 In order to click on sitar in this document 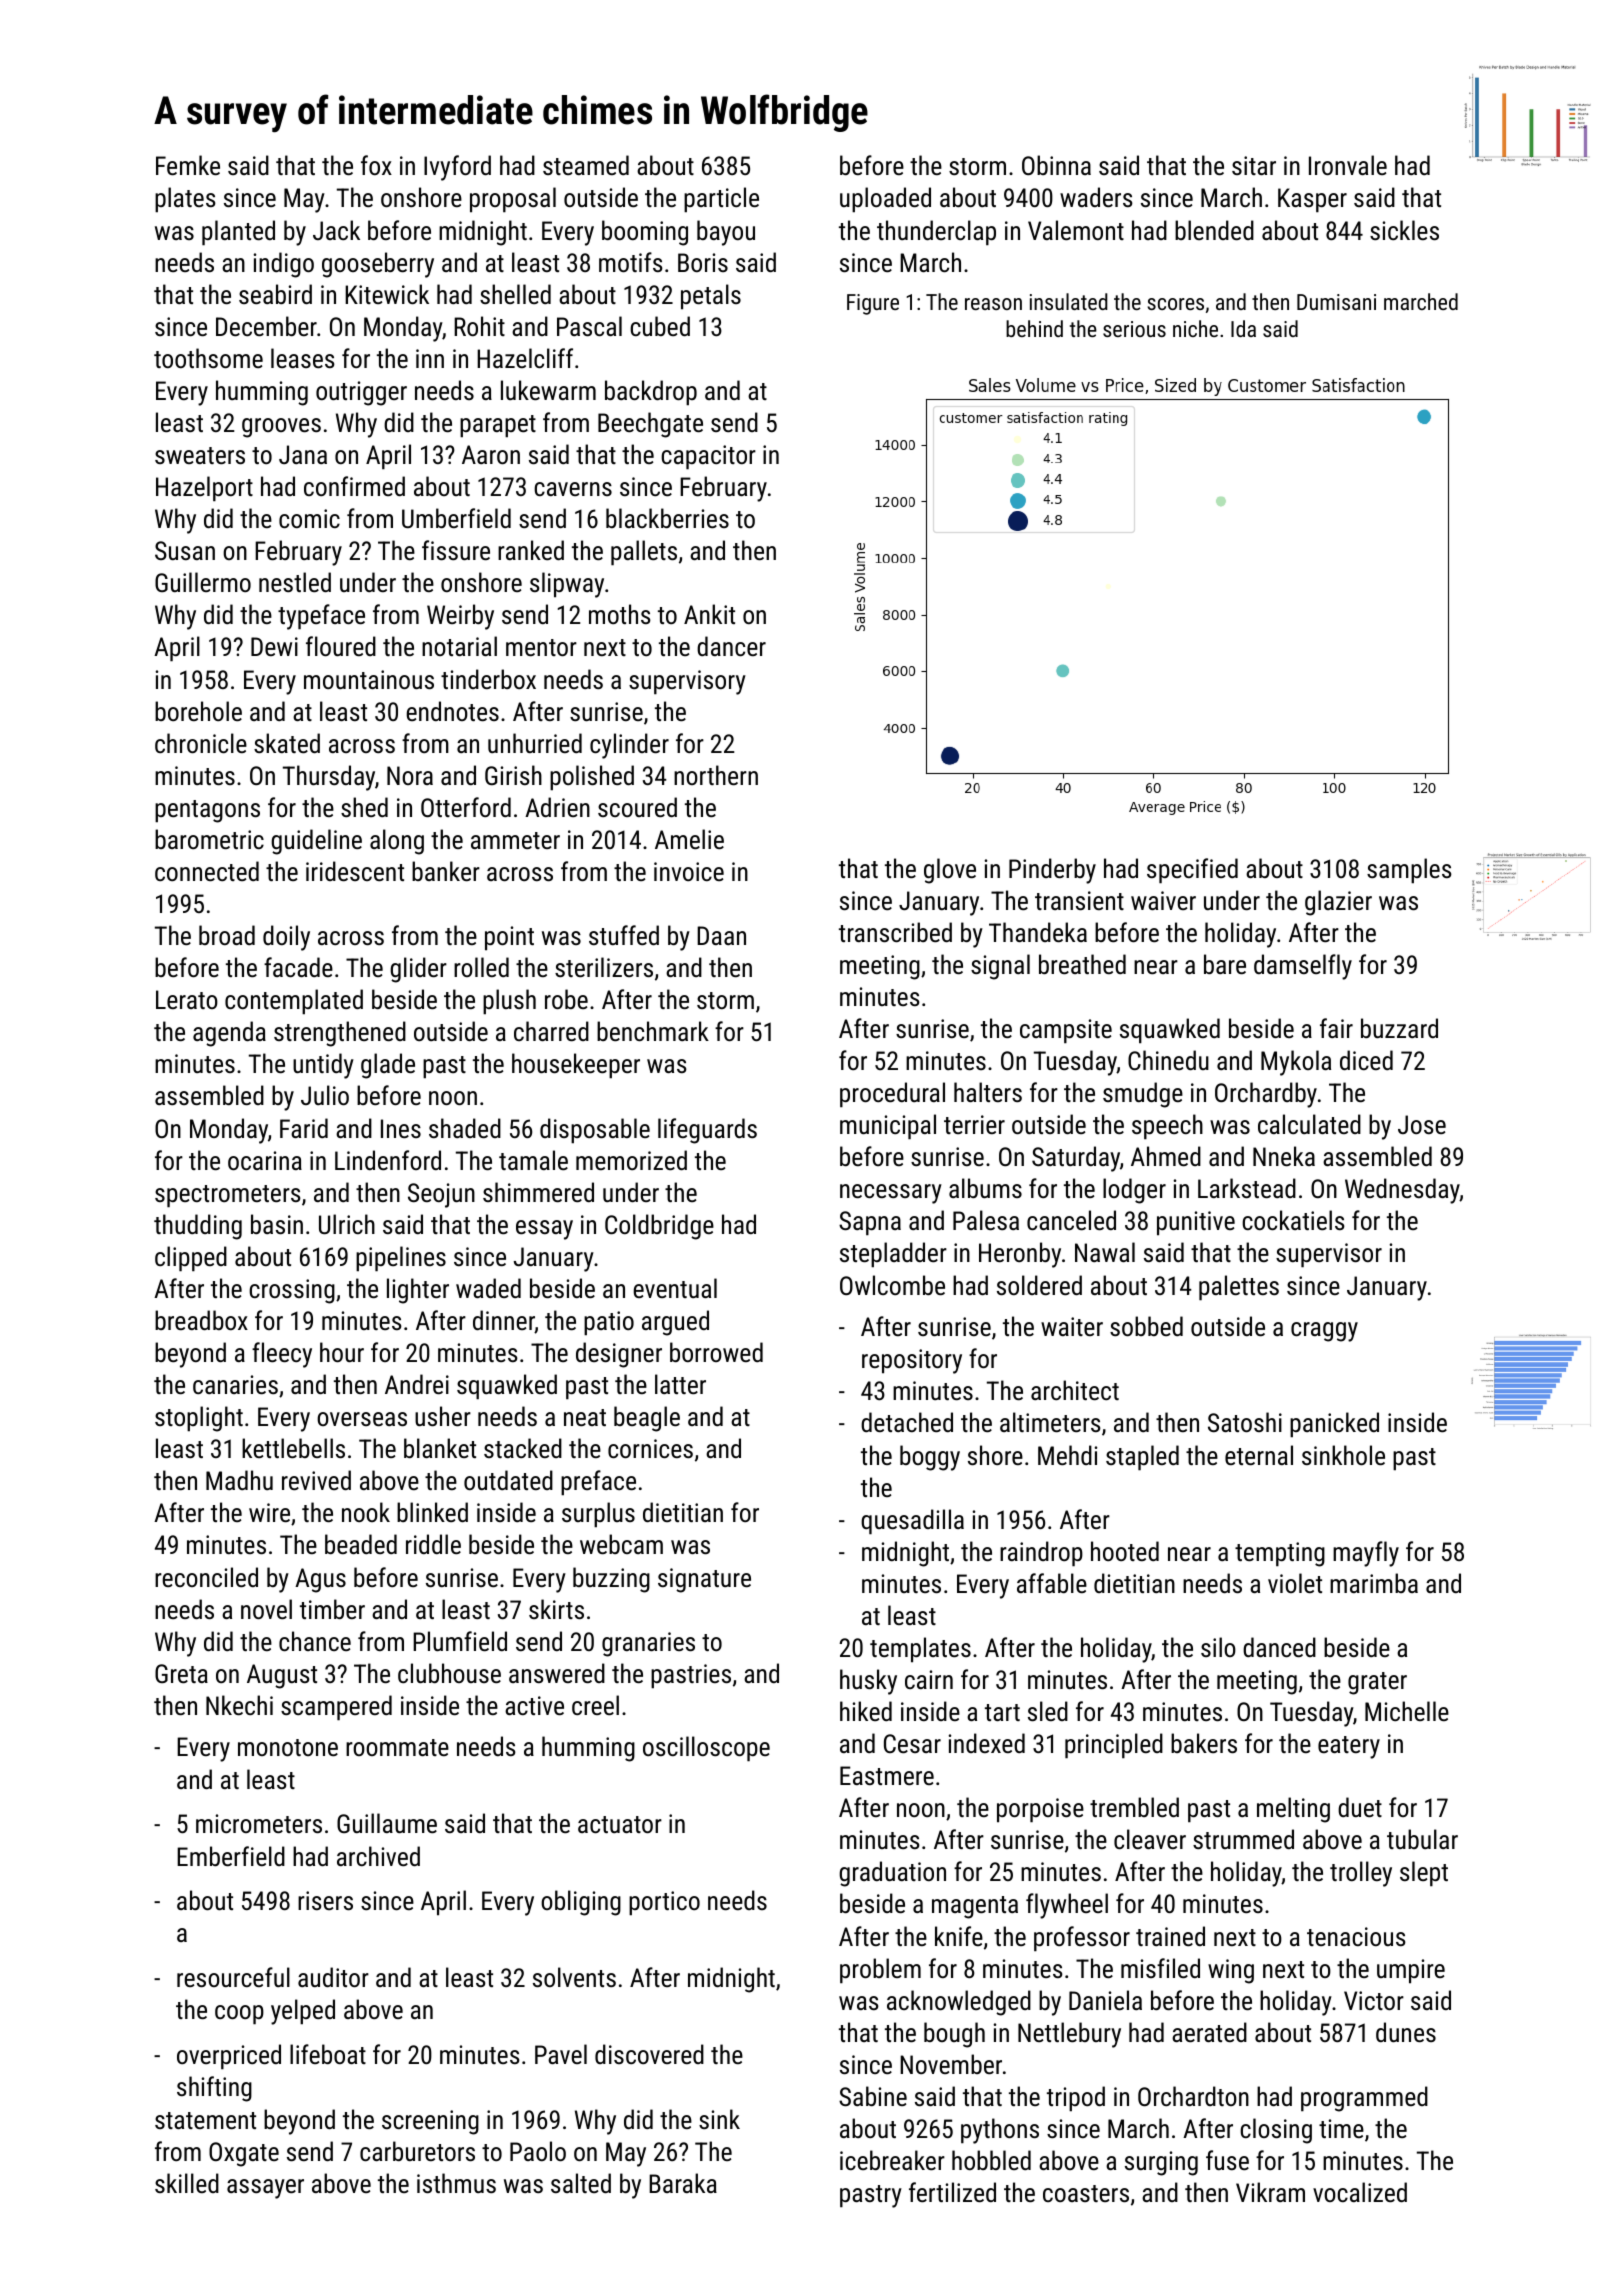, I will do `click(1254, 165)`.
